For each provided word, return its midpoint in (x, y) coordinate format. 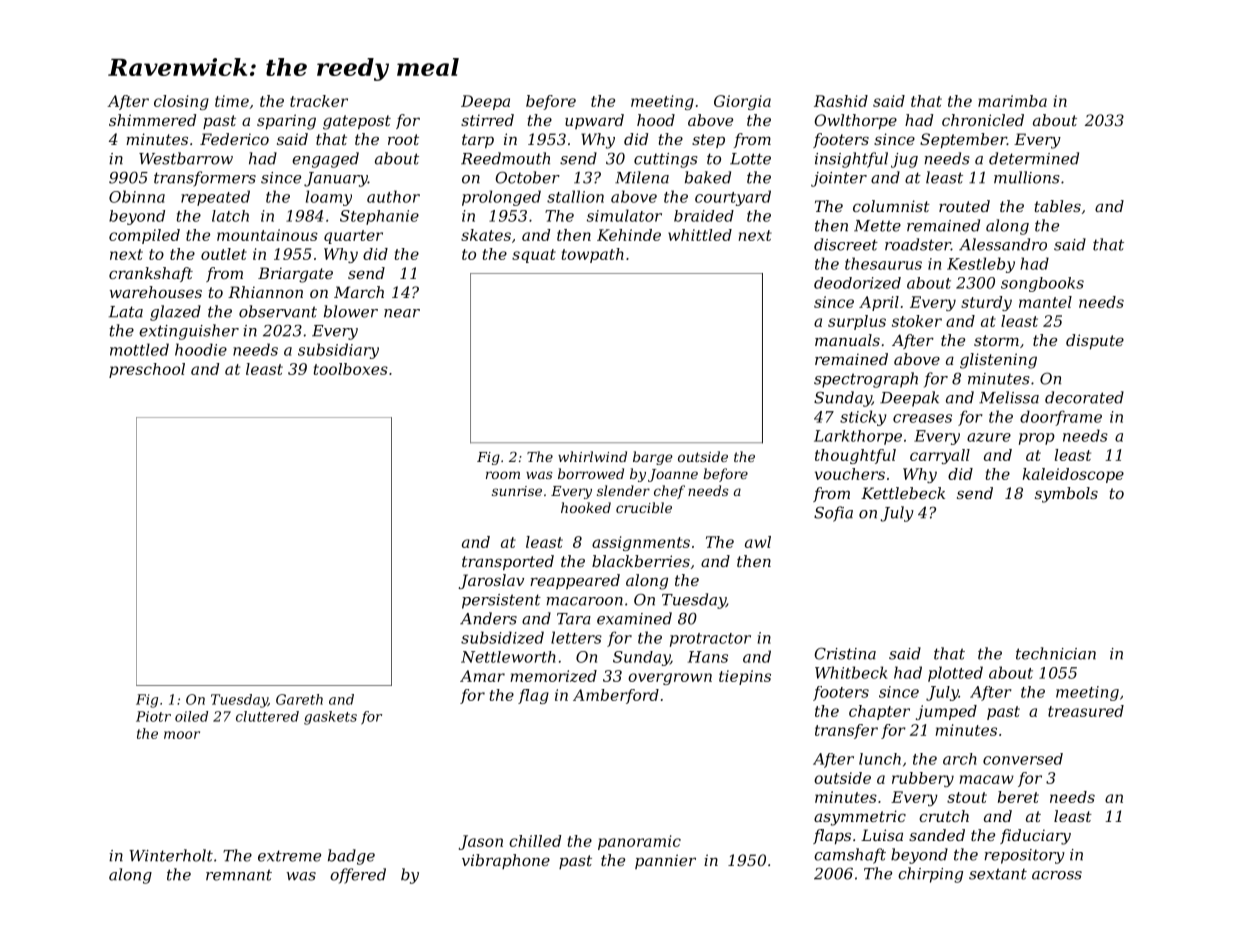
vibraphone (506, 861)
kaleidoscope (1073, 475)
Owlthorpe (856, 121)
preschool (147, 370)
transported (508, 562)
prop (1037, 439)
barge (653, 458)
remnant (239, 875)
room (503, 475)
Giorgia (742, 102)
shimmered (152, 120)
